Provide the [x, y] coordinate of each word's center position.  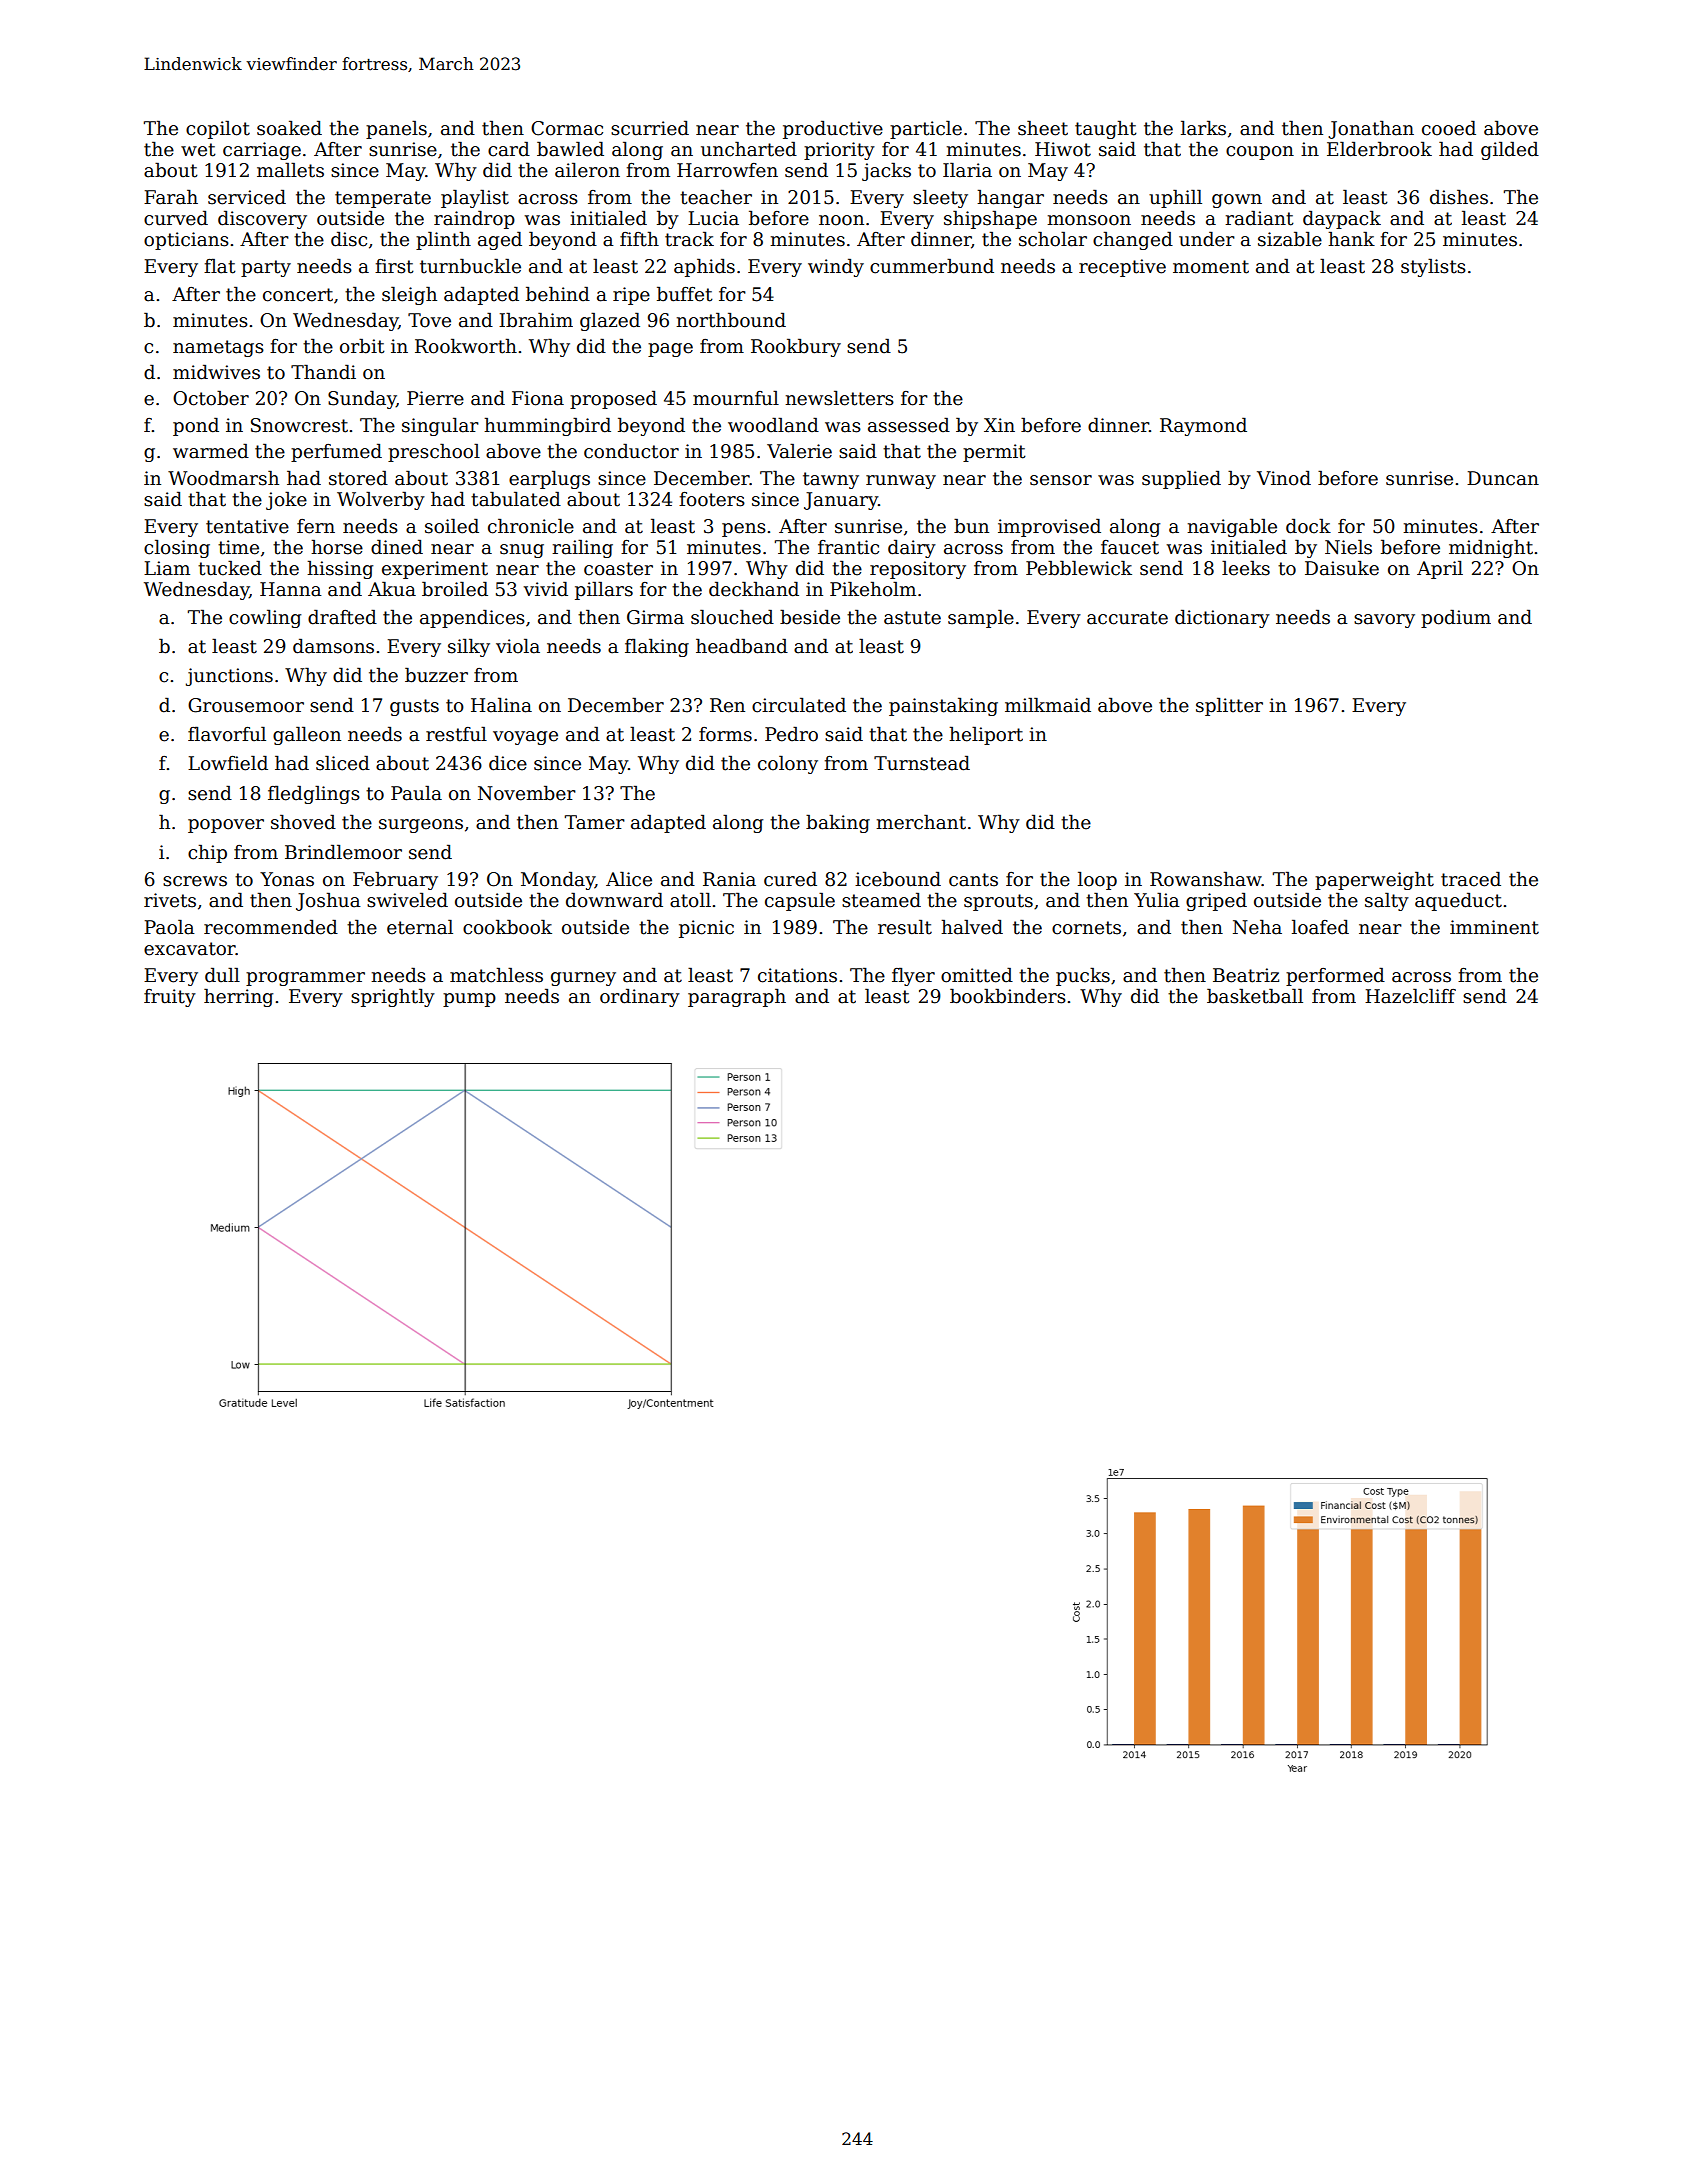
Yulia [1157, 900]
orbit [362, 346]
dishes [1459, 197]
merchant [921, 822]
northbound [731, 320]
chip [207, 853]
